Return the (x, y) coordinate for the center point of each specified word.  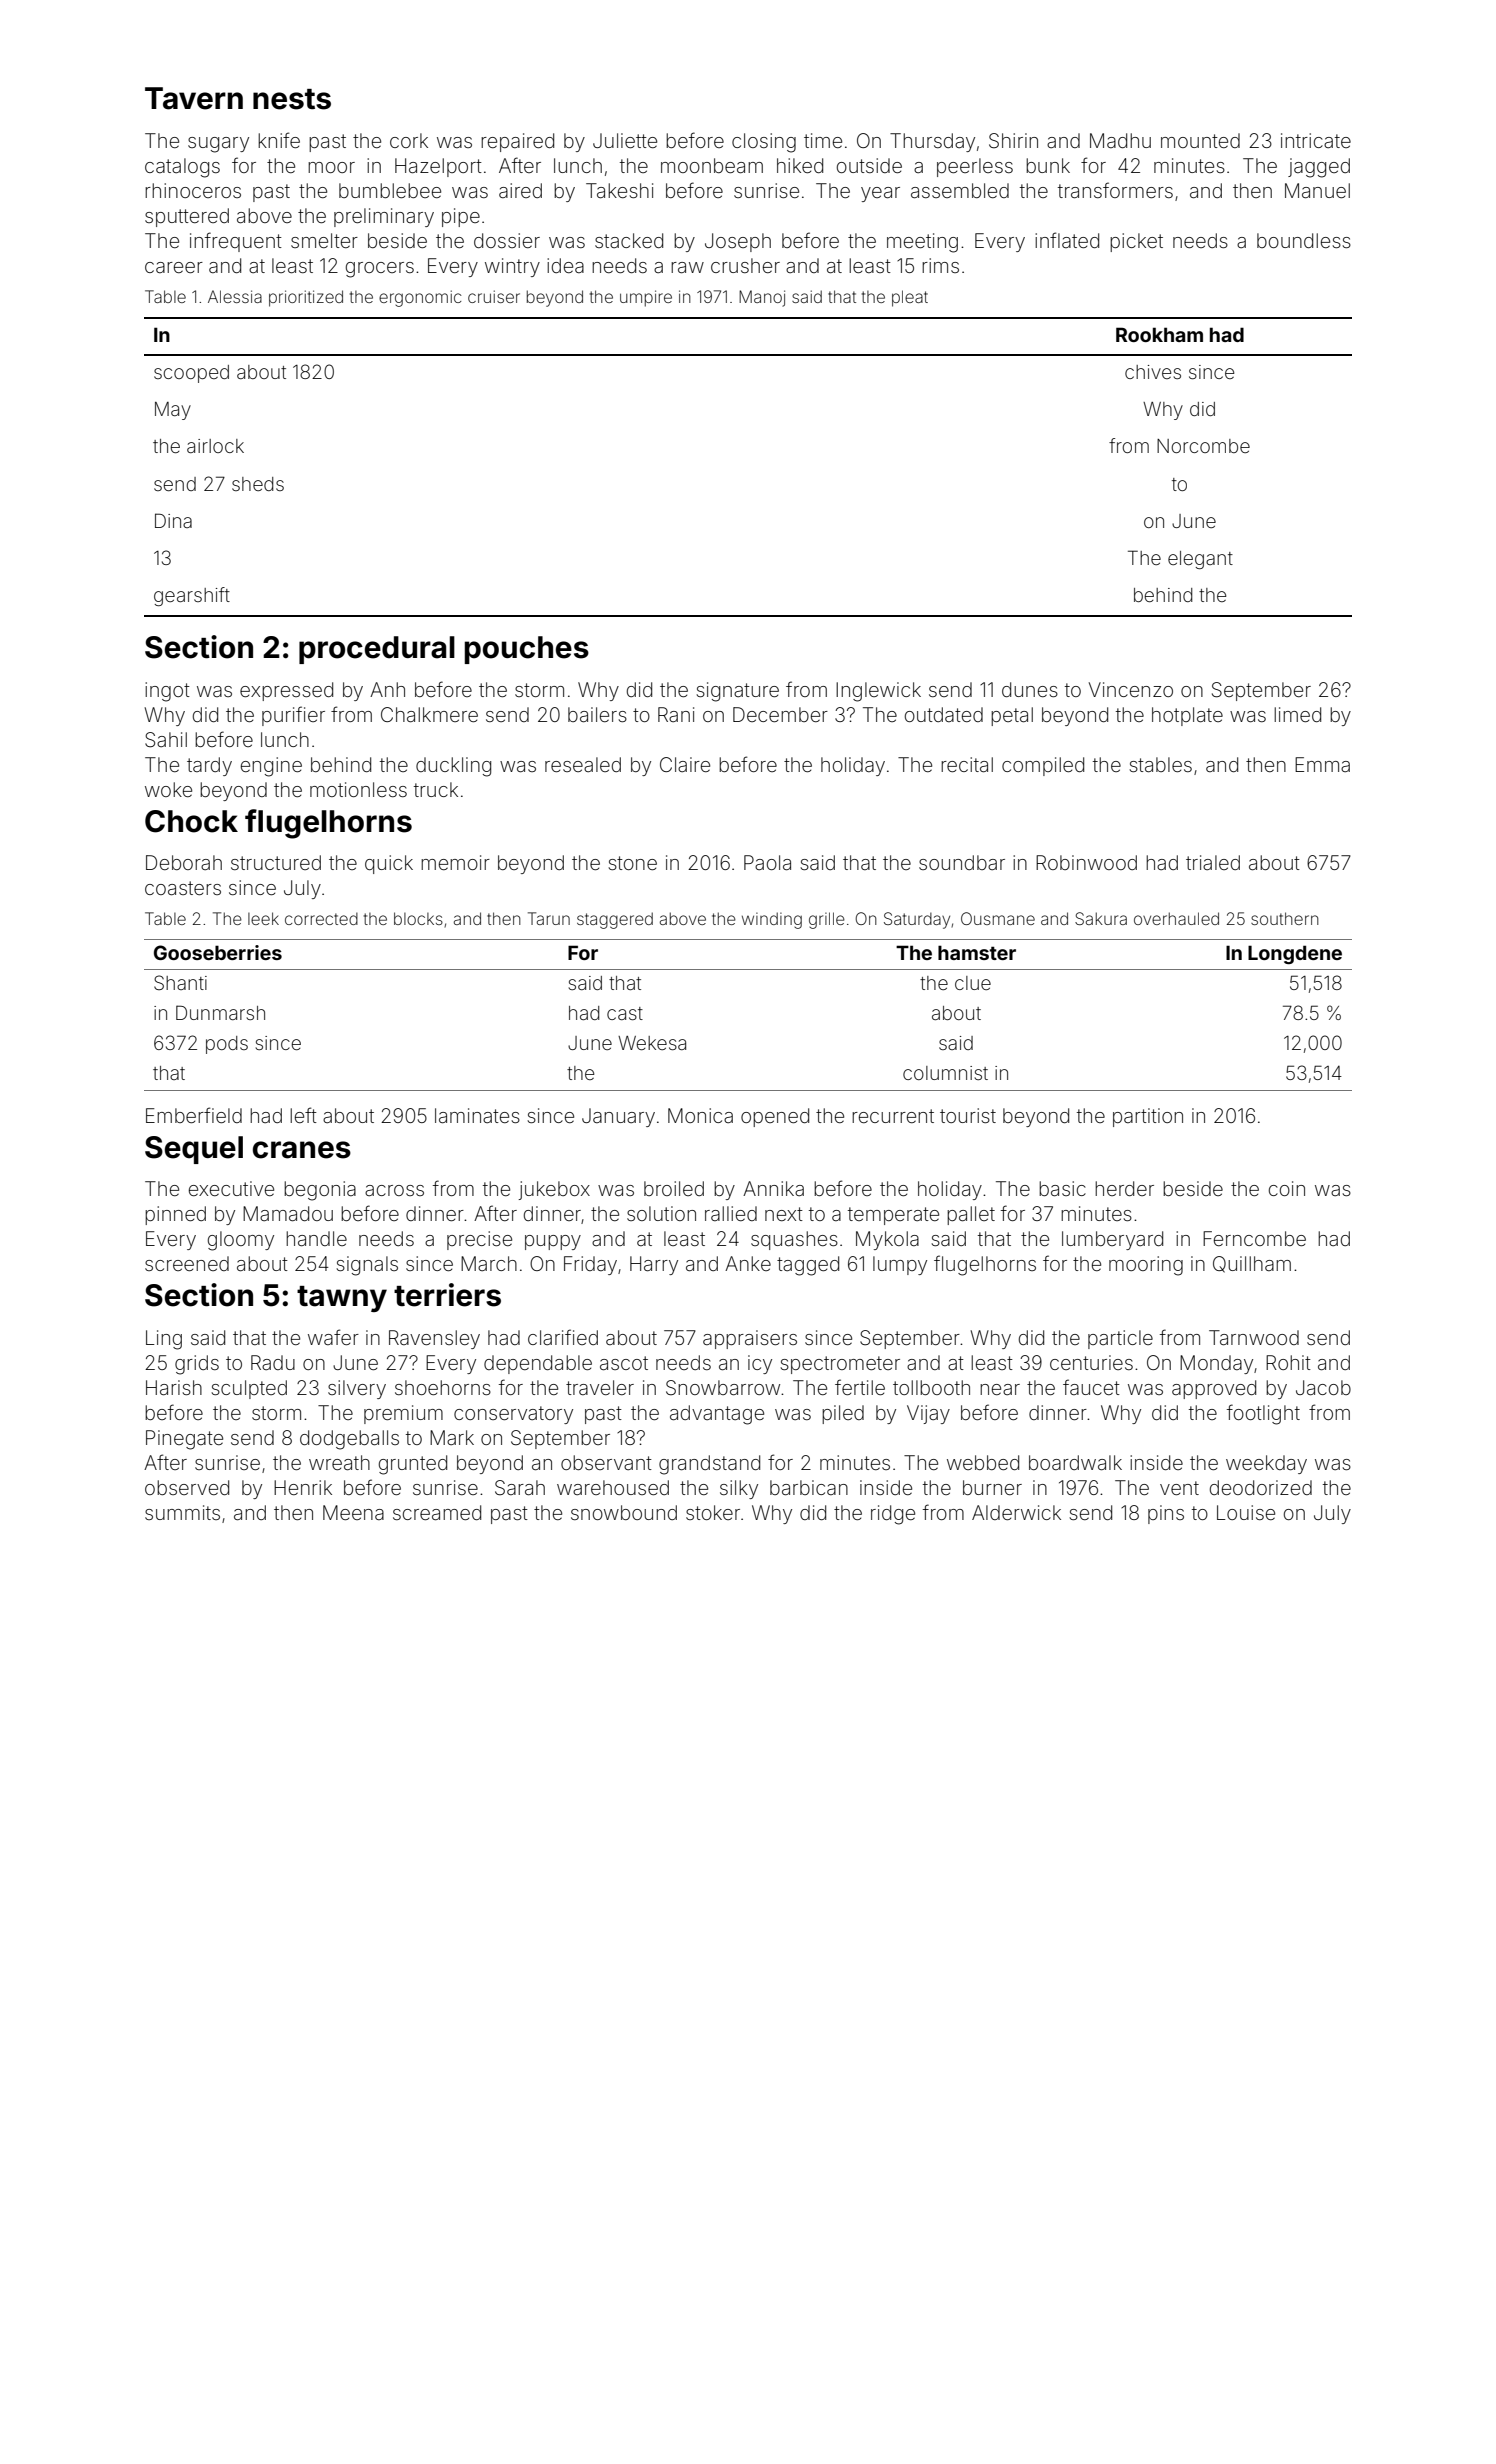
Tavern (194, 98)
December (780, 714)
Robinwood (1086, 862)
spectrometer (840, 1365)
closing (764, 143)
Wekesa (652, 1043)
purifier (293, 716)
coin (1287, 1188)
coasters (183, 888)
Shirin (1013, 141)
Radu (273, 1362)
